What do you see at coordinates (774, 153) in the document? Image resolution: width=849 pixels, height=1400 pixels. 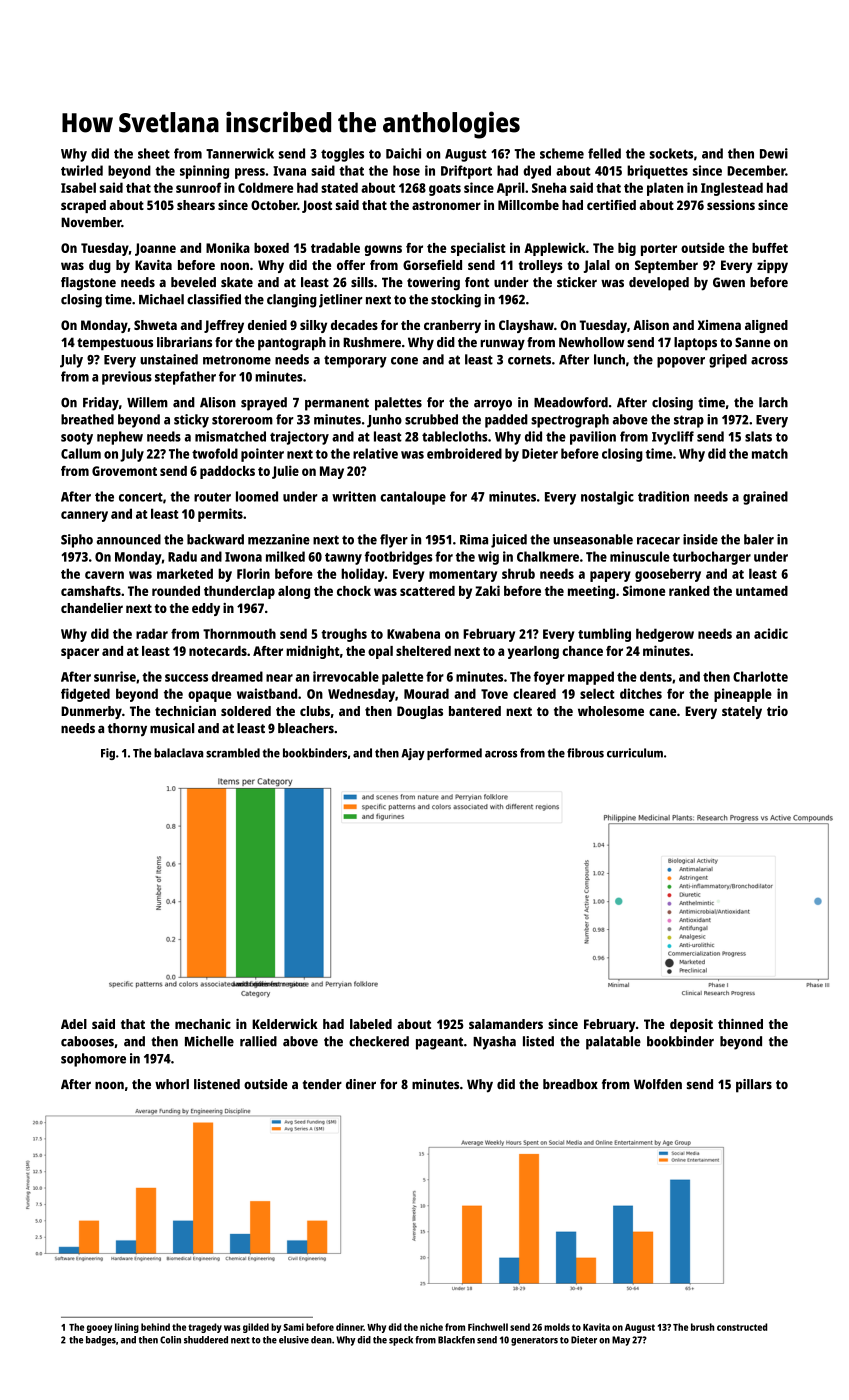 I see `Dewi` at bounding box center [774, 153].
